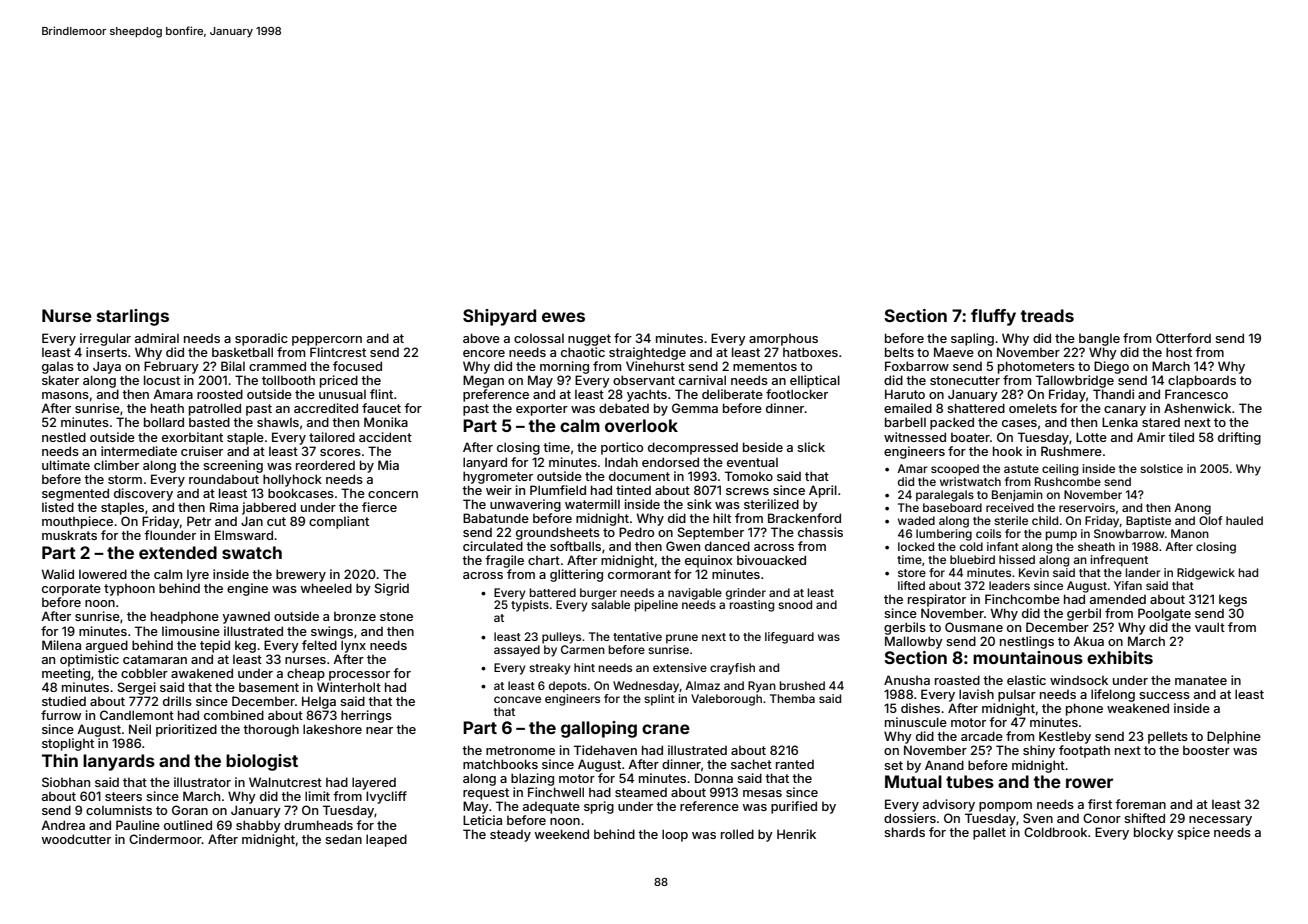 Image resolution: width=1308 pixels, height=924 pixels. I want to click on slick, so click(811, 447).
